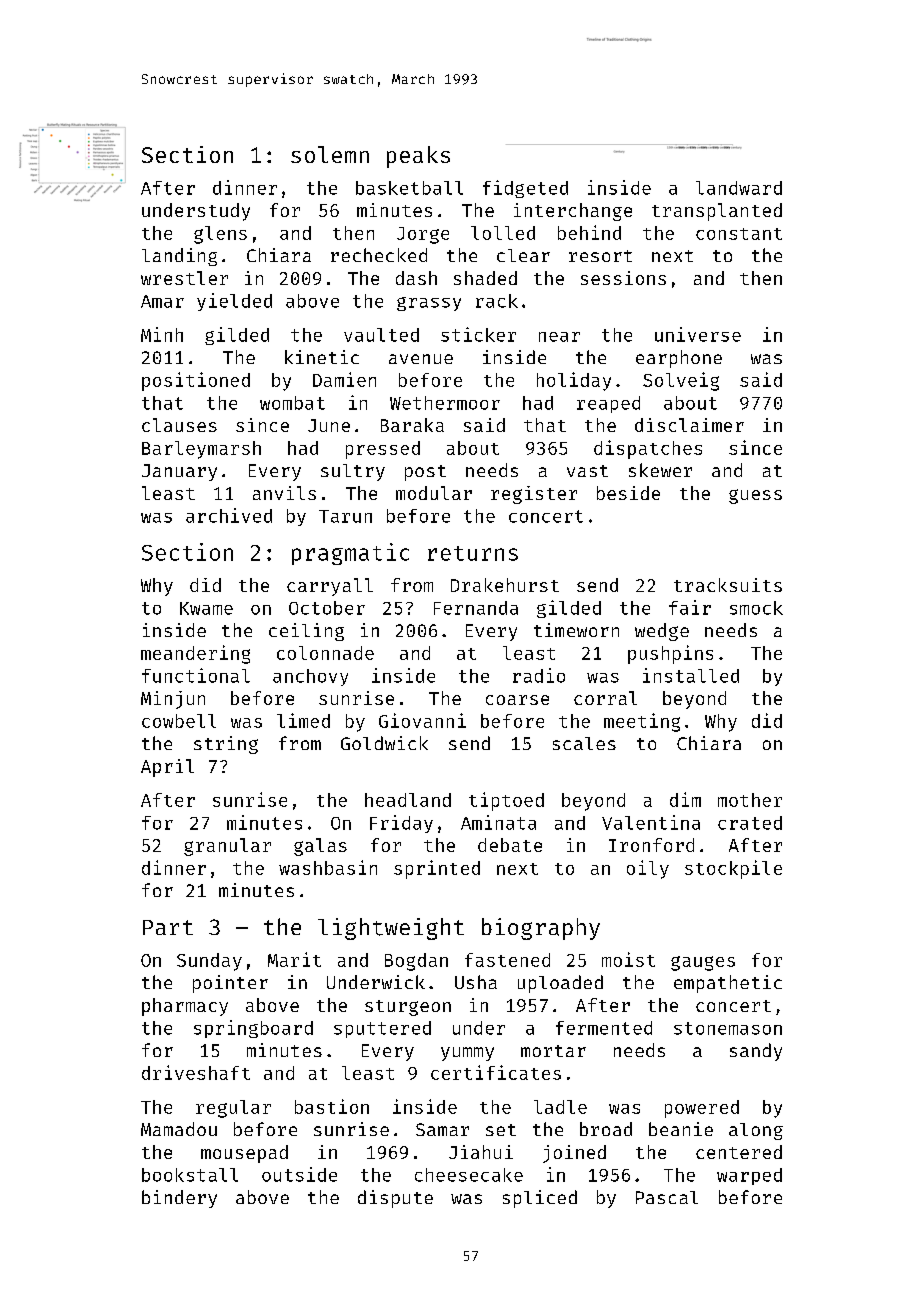  I want to click on meeting, so click(642, 722).
